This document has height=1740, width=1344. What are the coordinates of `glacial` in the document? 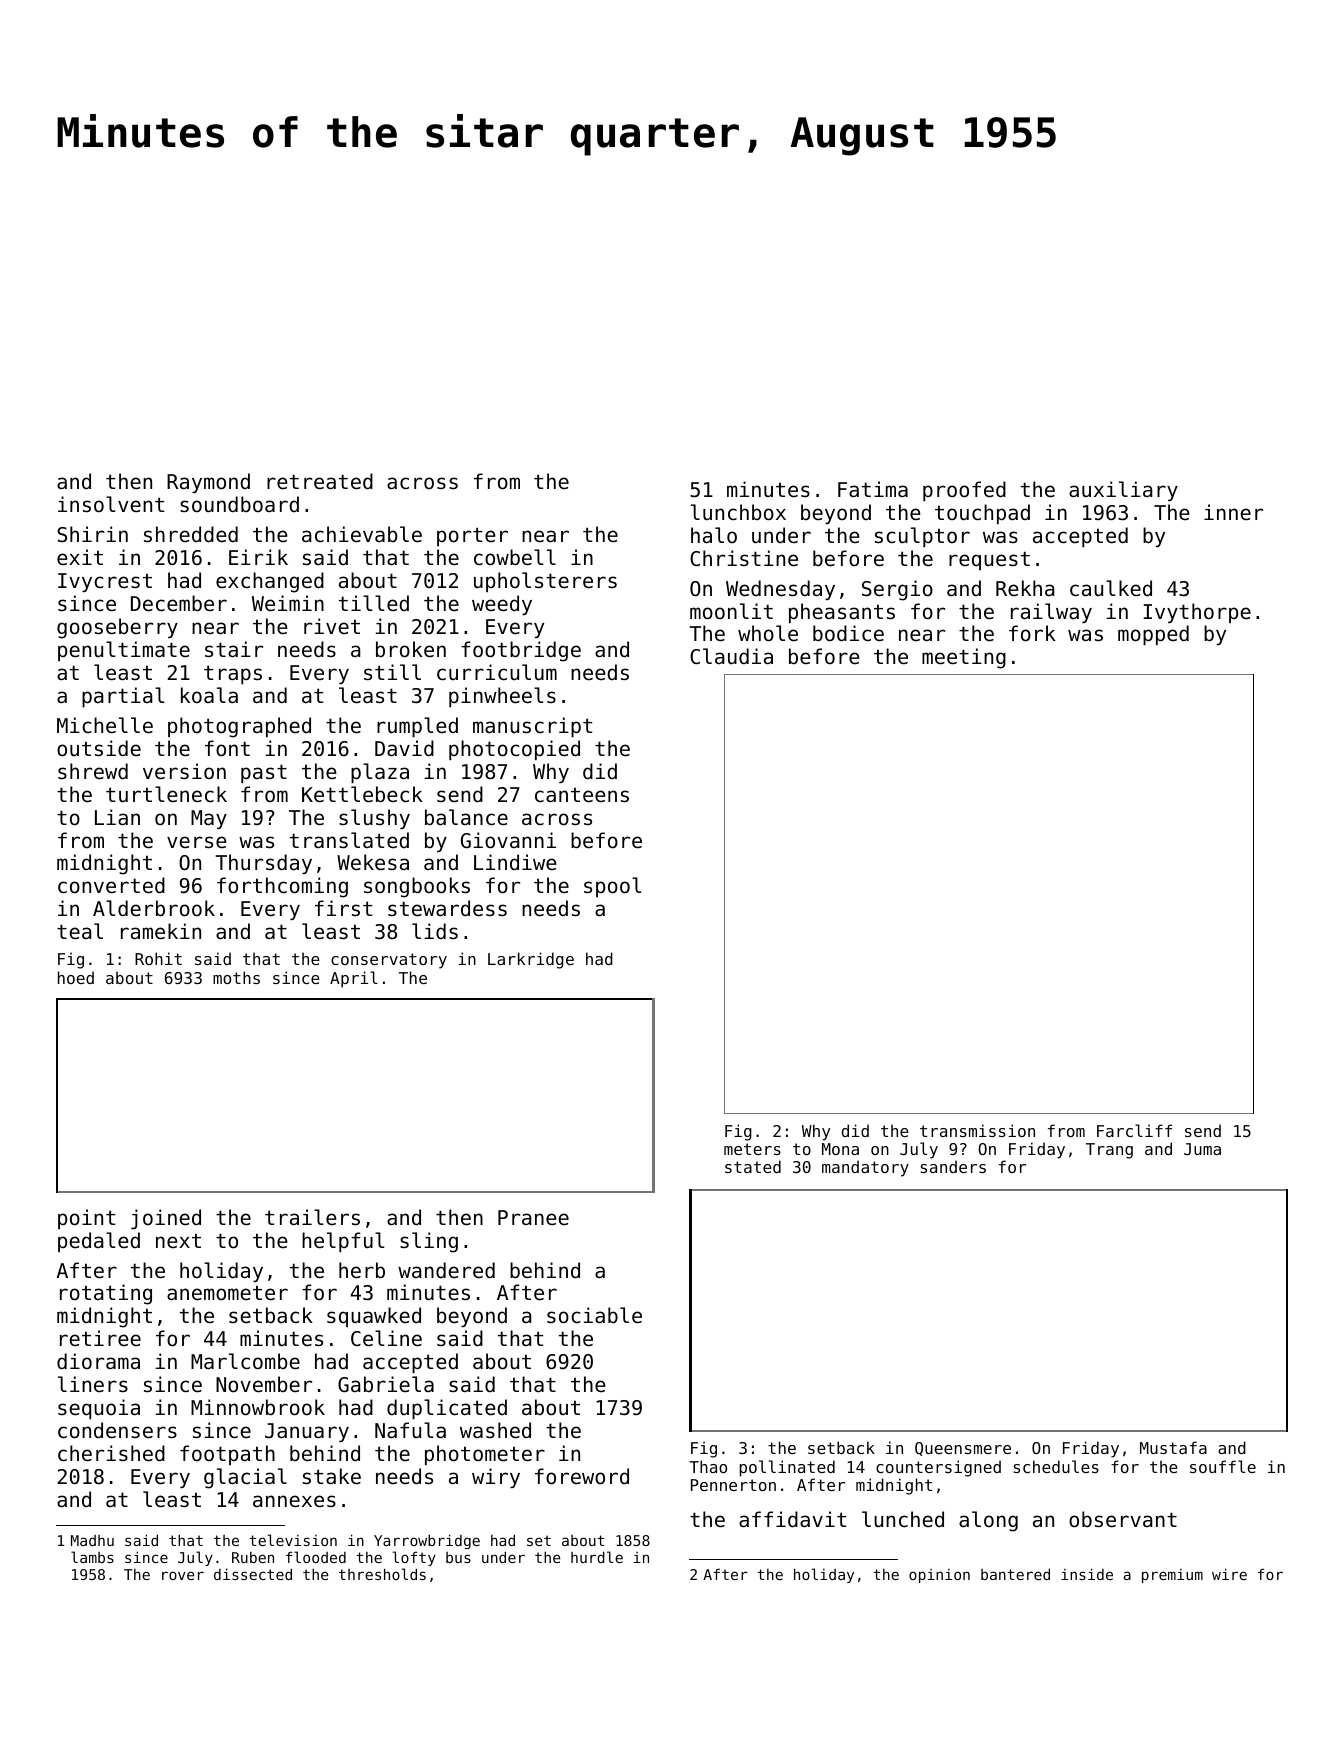 It's located at (245, 1478).
